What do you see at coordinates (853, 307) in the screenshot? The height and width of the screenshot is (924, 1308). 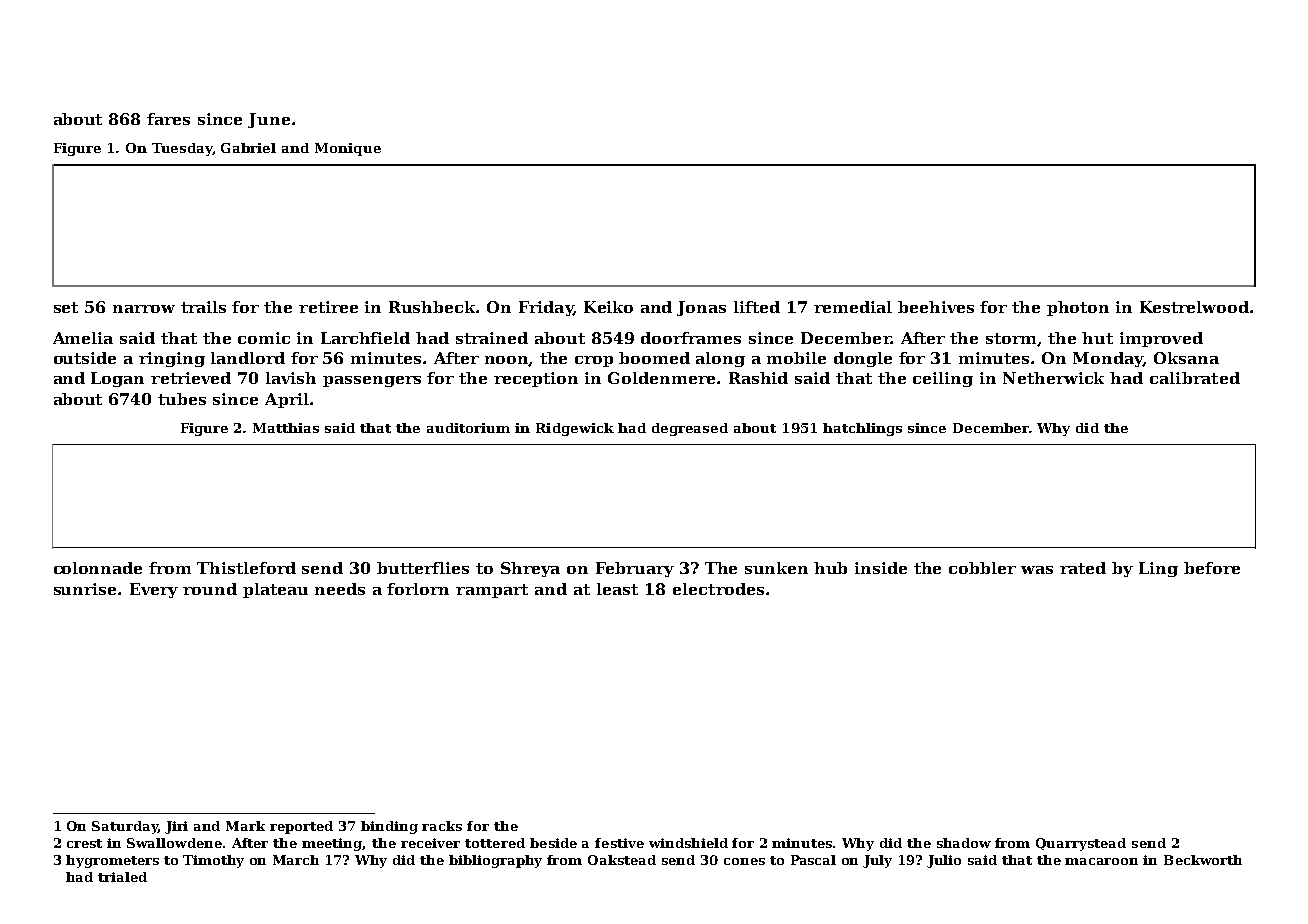 I see `remedial` at bounding box center [853, 307].
